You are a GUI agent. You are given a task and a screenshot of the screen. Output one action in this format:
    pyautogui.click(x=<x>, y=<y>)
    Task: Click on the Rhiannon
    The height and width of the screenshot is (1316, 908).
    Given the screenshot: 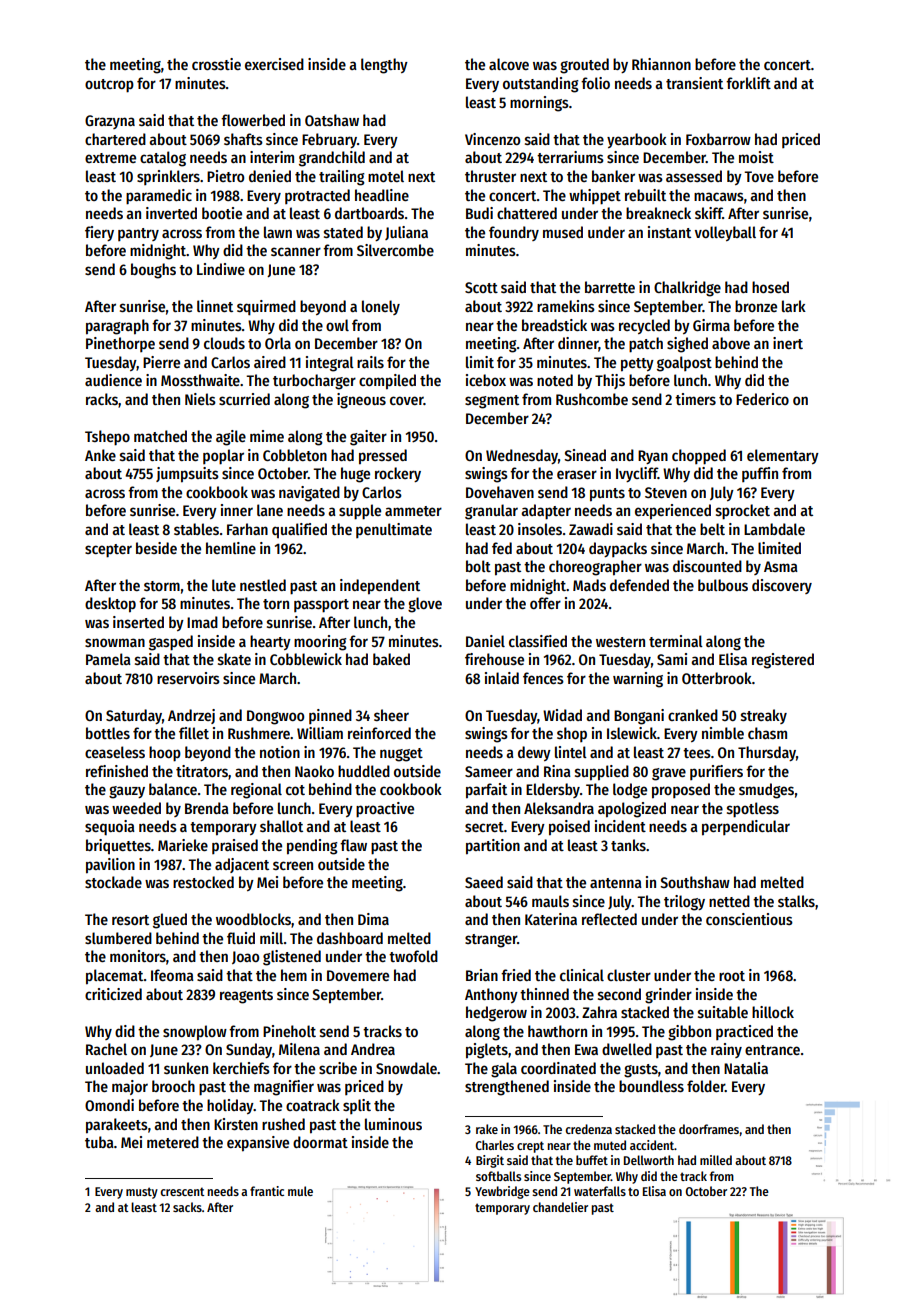 What is the action you would take?
    pyautogui.click(x=661, y=64)
